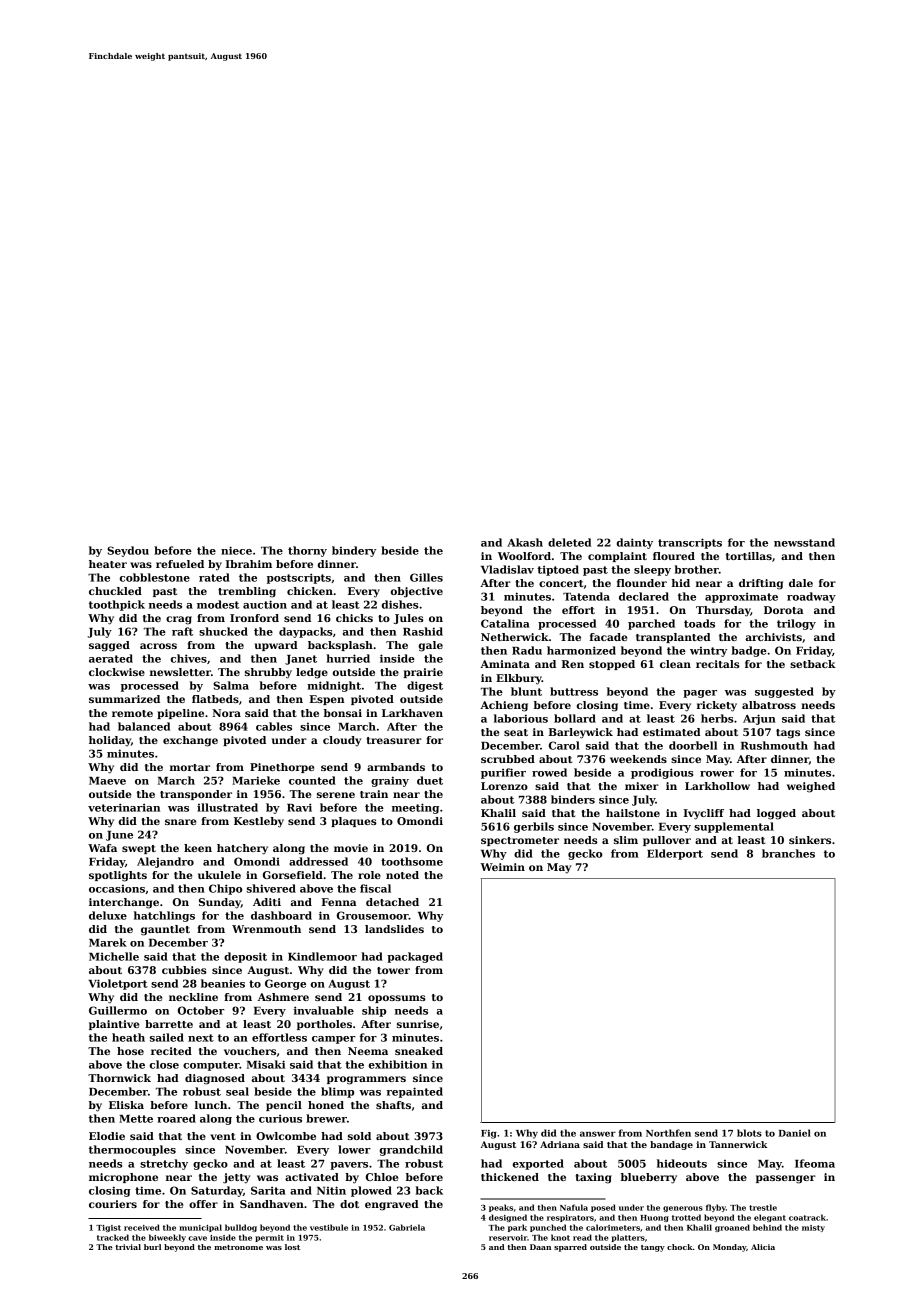 The width and height of the document is (924, 1308). I want to click on transcripts, so click(690, 543).
